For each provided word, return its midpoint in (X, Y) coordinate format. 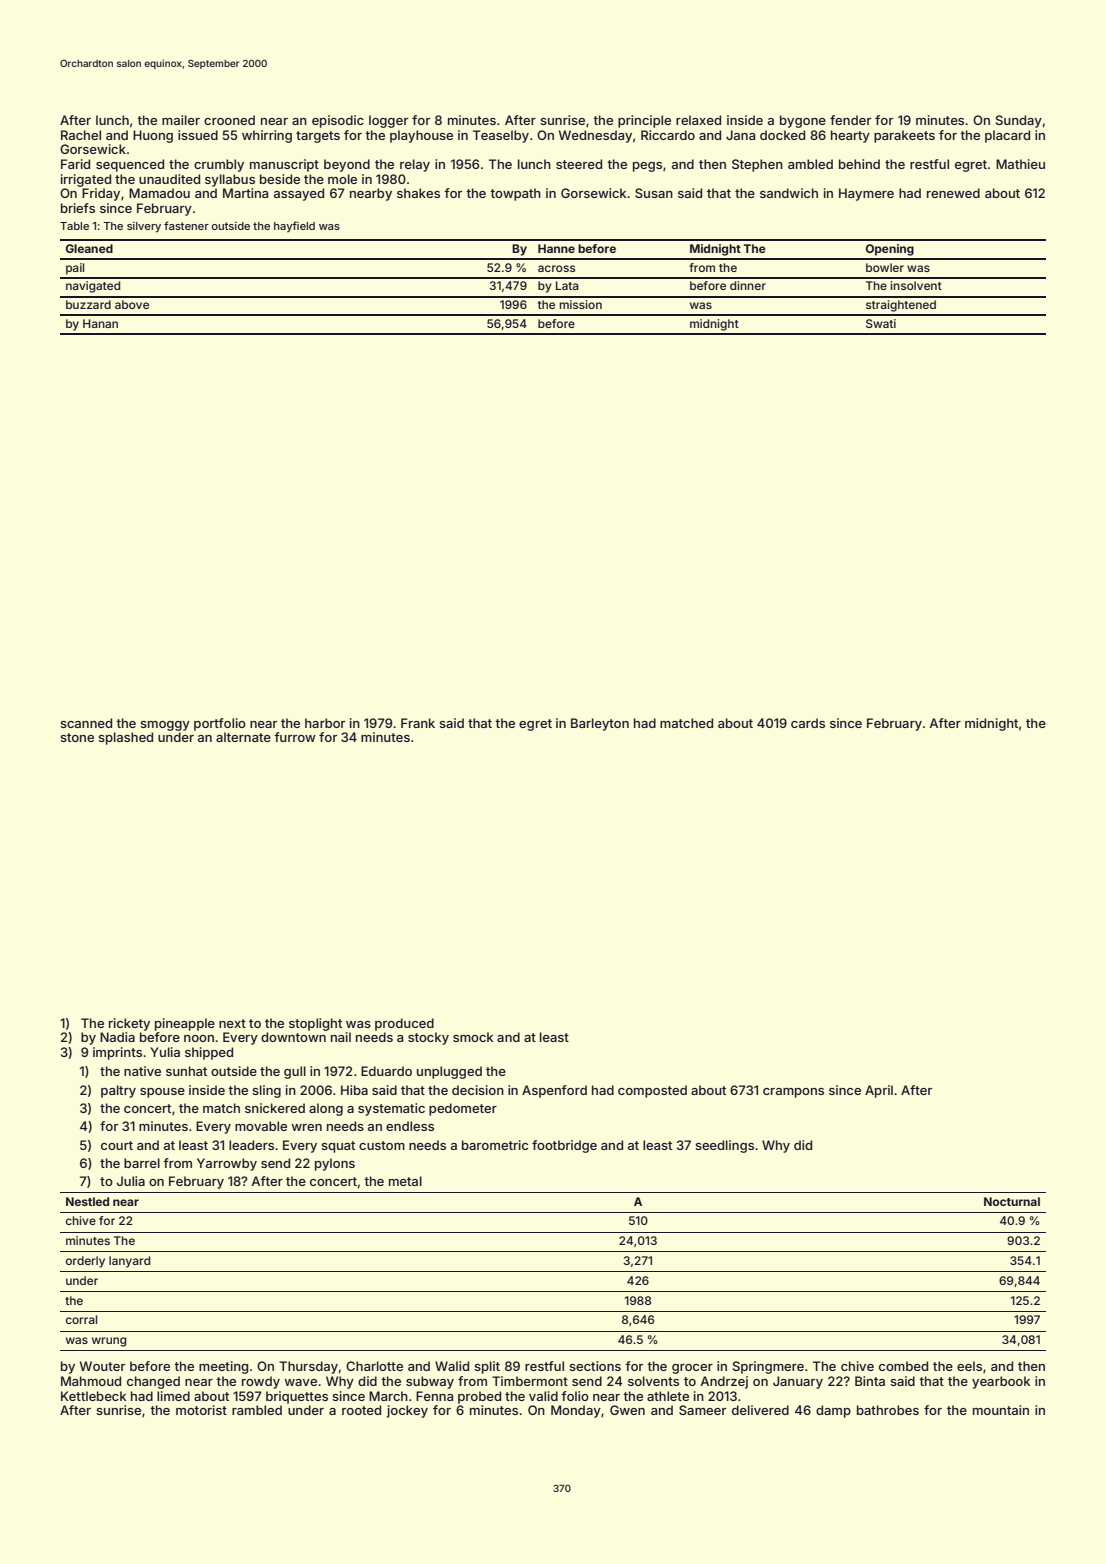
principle (644, 121)
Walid (452, 1366)
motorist (201, 1410)
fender (850, 120)
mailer (181, 120)
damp (833, 1411)
